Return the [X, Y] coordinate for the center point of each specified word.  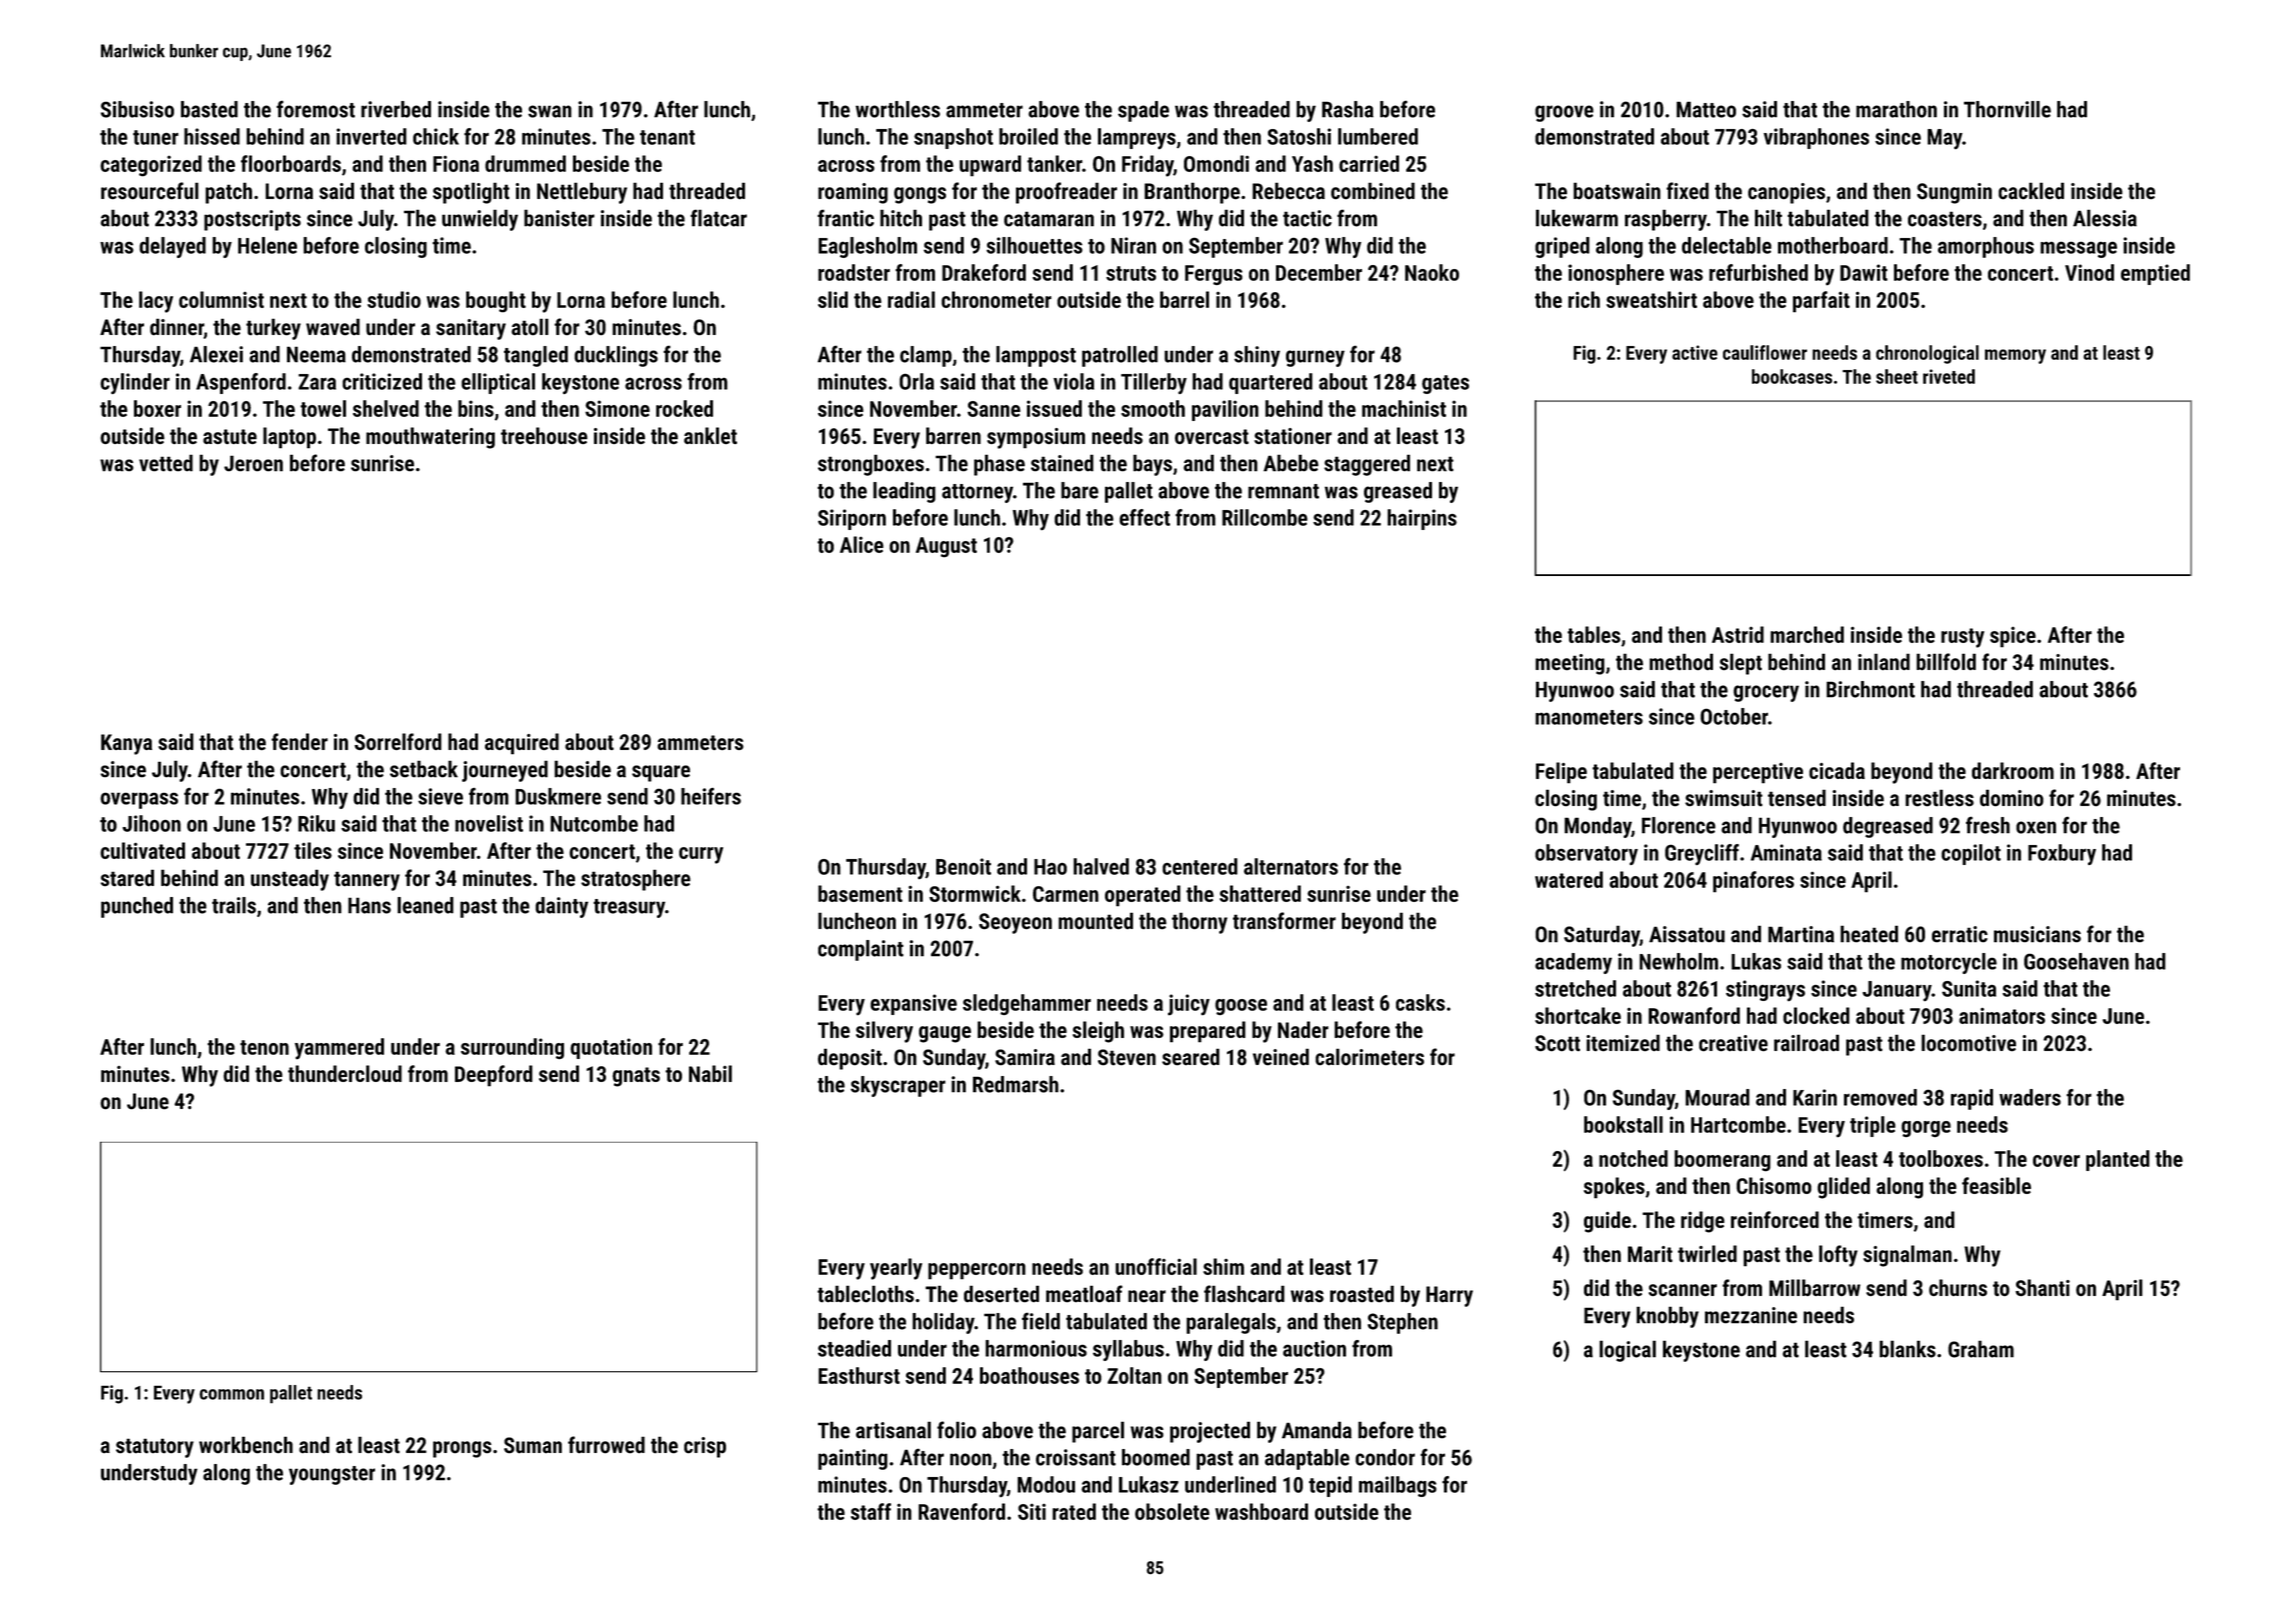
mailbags [1398, 1486]
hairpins [1422, 519]
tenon [264, 1047]
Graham [1981, 1349]
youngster [332, 1475]
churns [1958, 1287]
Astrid [1738, 634]
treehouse [544, 436]
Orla [916, 381]
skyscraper [898, 1086]
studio [394, 299]
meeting [1570, 664]
